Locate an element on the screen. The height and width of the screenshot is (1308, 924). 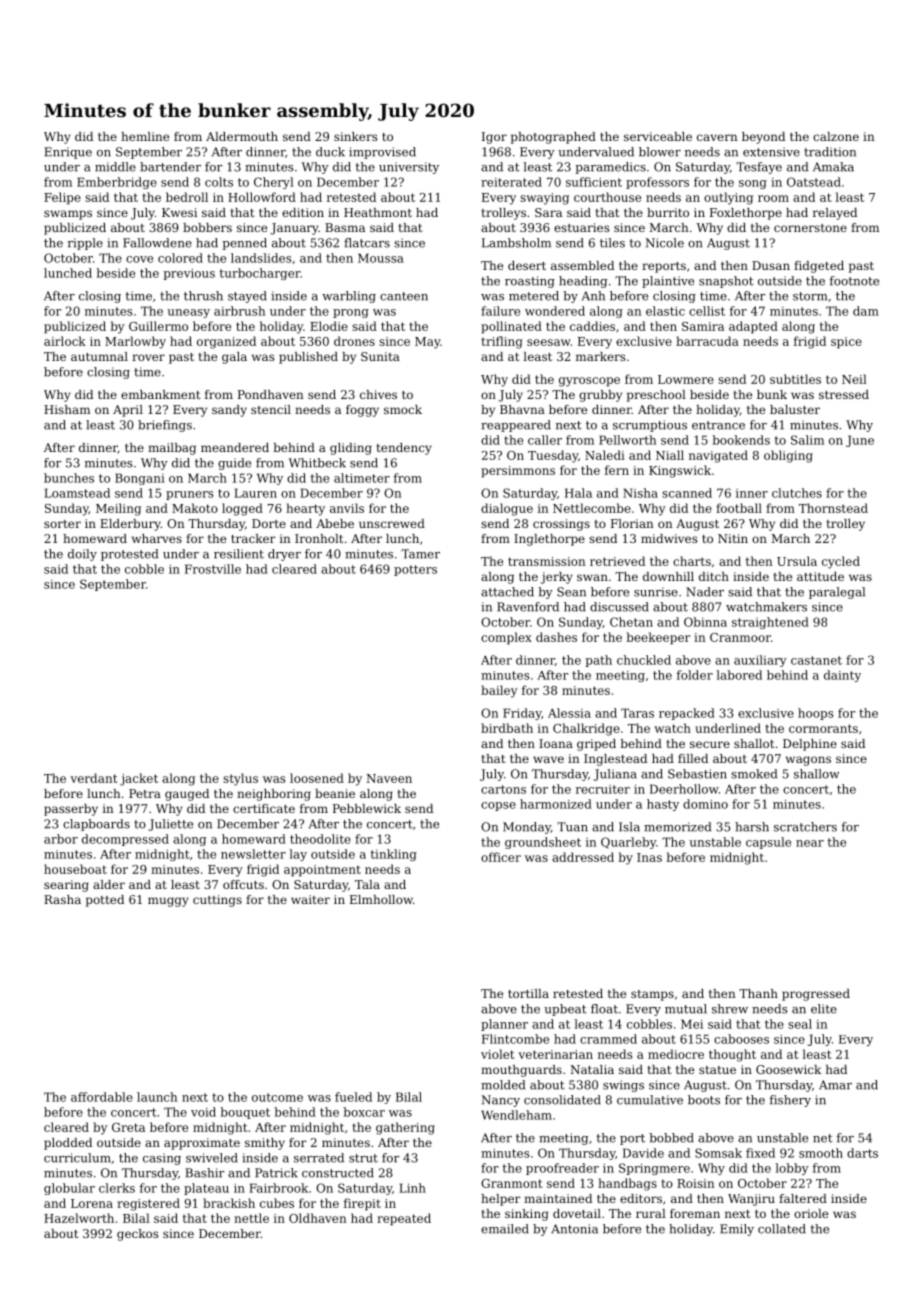
attached is located at coordinates (507, 592).
